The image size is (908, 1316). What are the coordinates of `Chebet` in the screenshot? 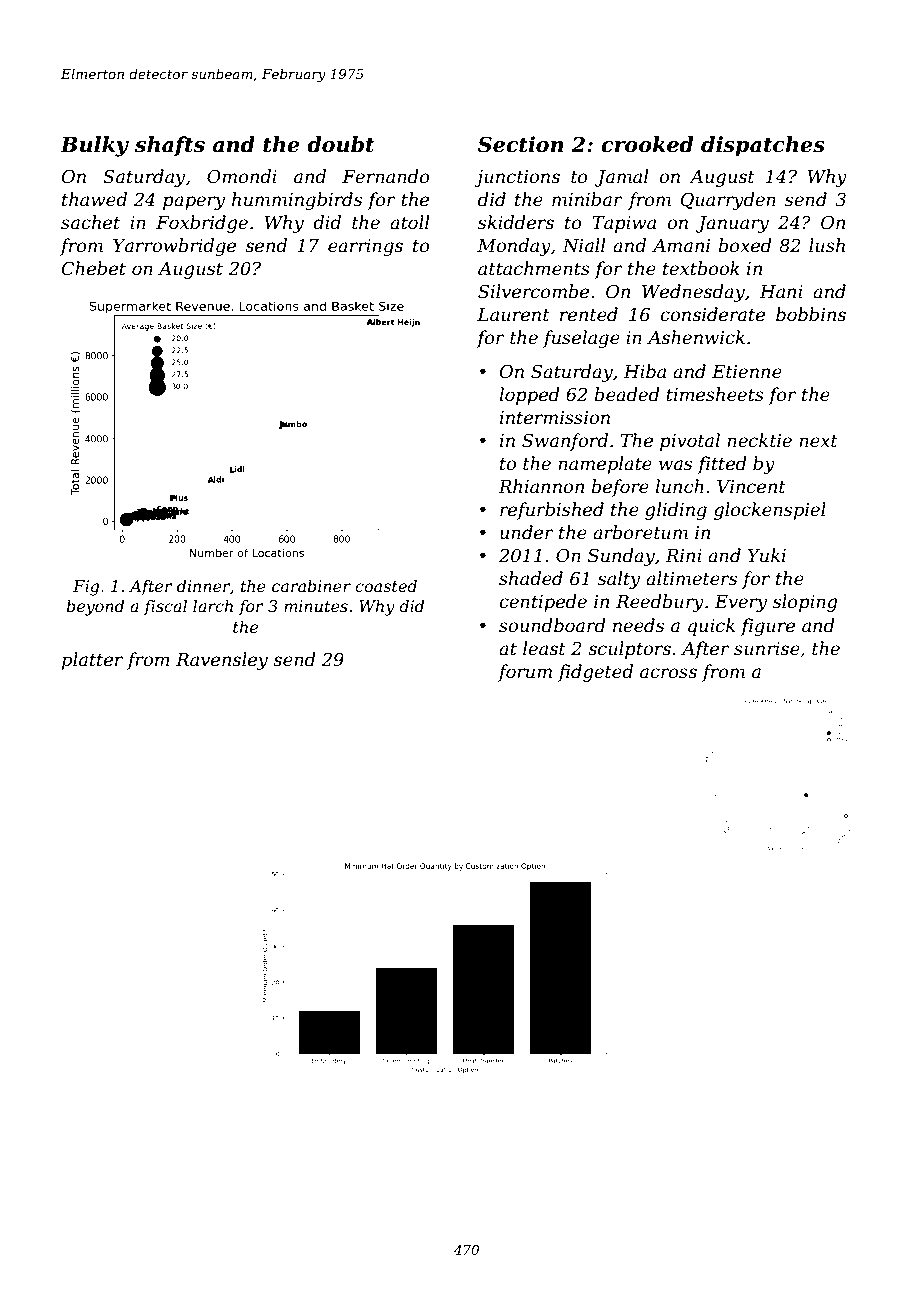 It's located at (94, 268).
